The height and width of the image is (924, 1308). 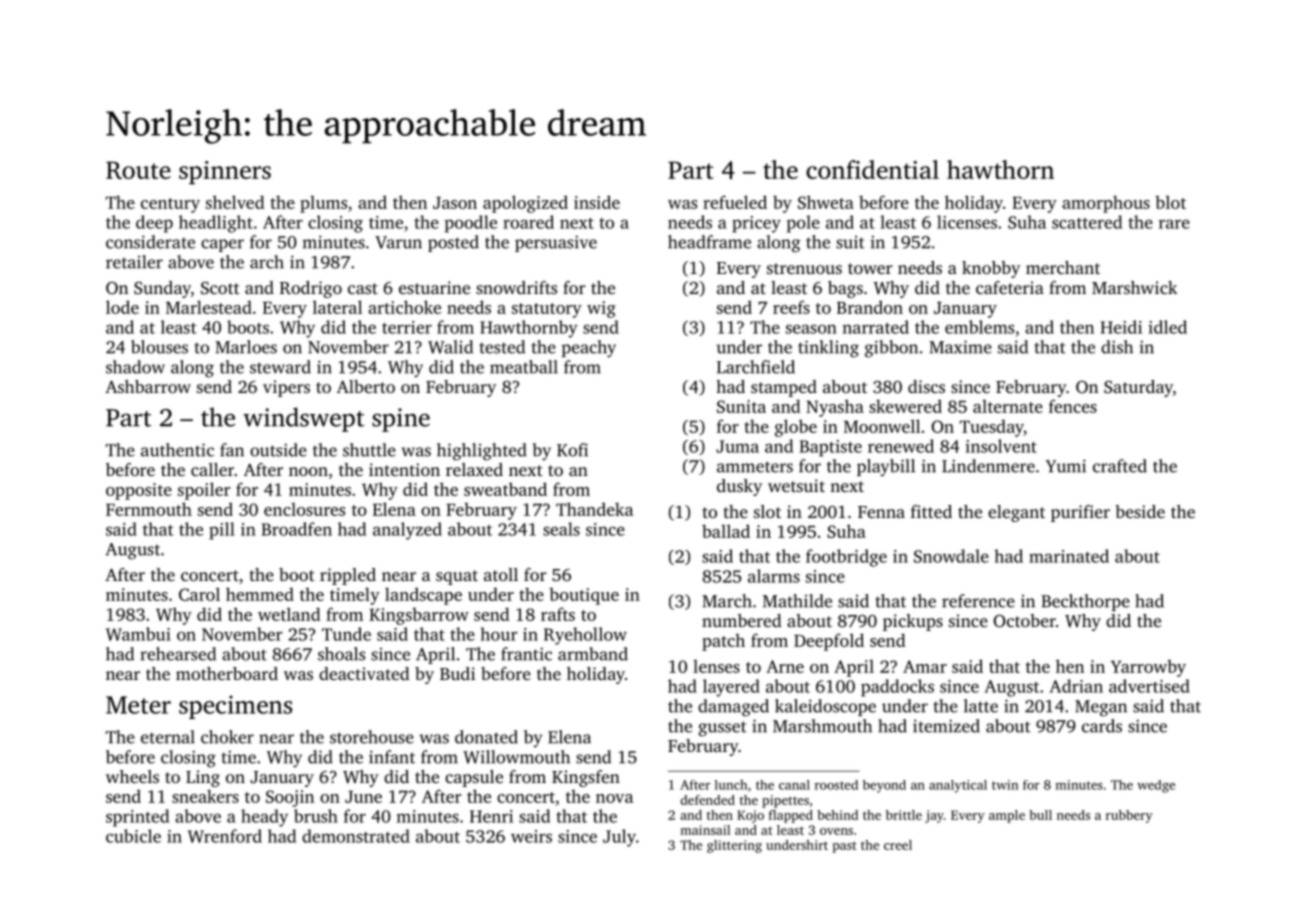 What do you see at coordinates (561, 529) in the image?
I see `seals` at bounding box center [561, 529].
